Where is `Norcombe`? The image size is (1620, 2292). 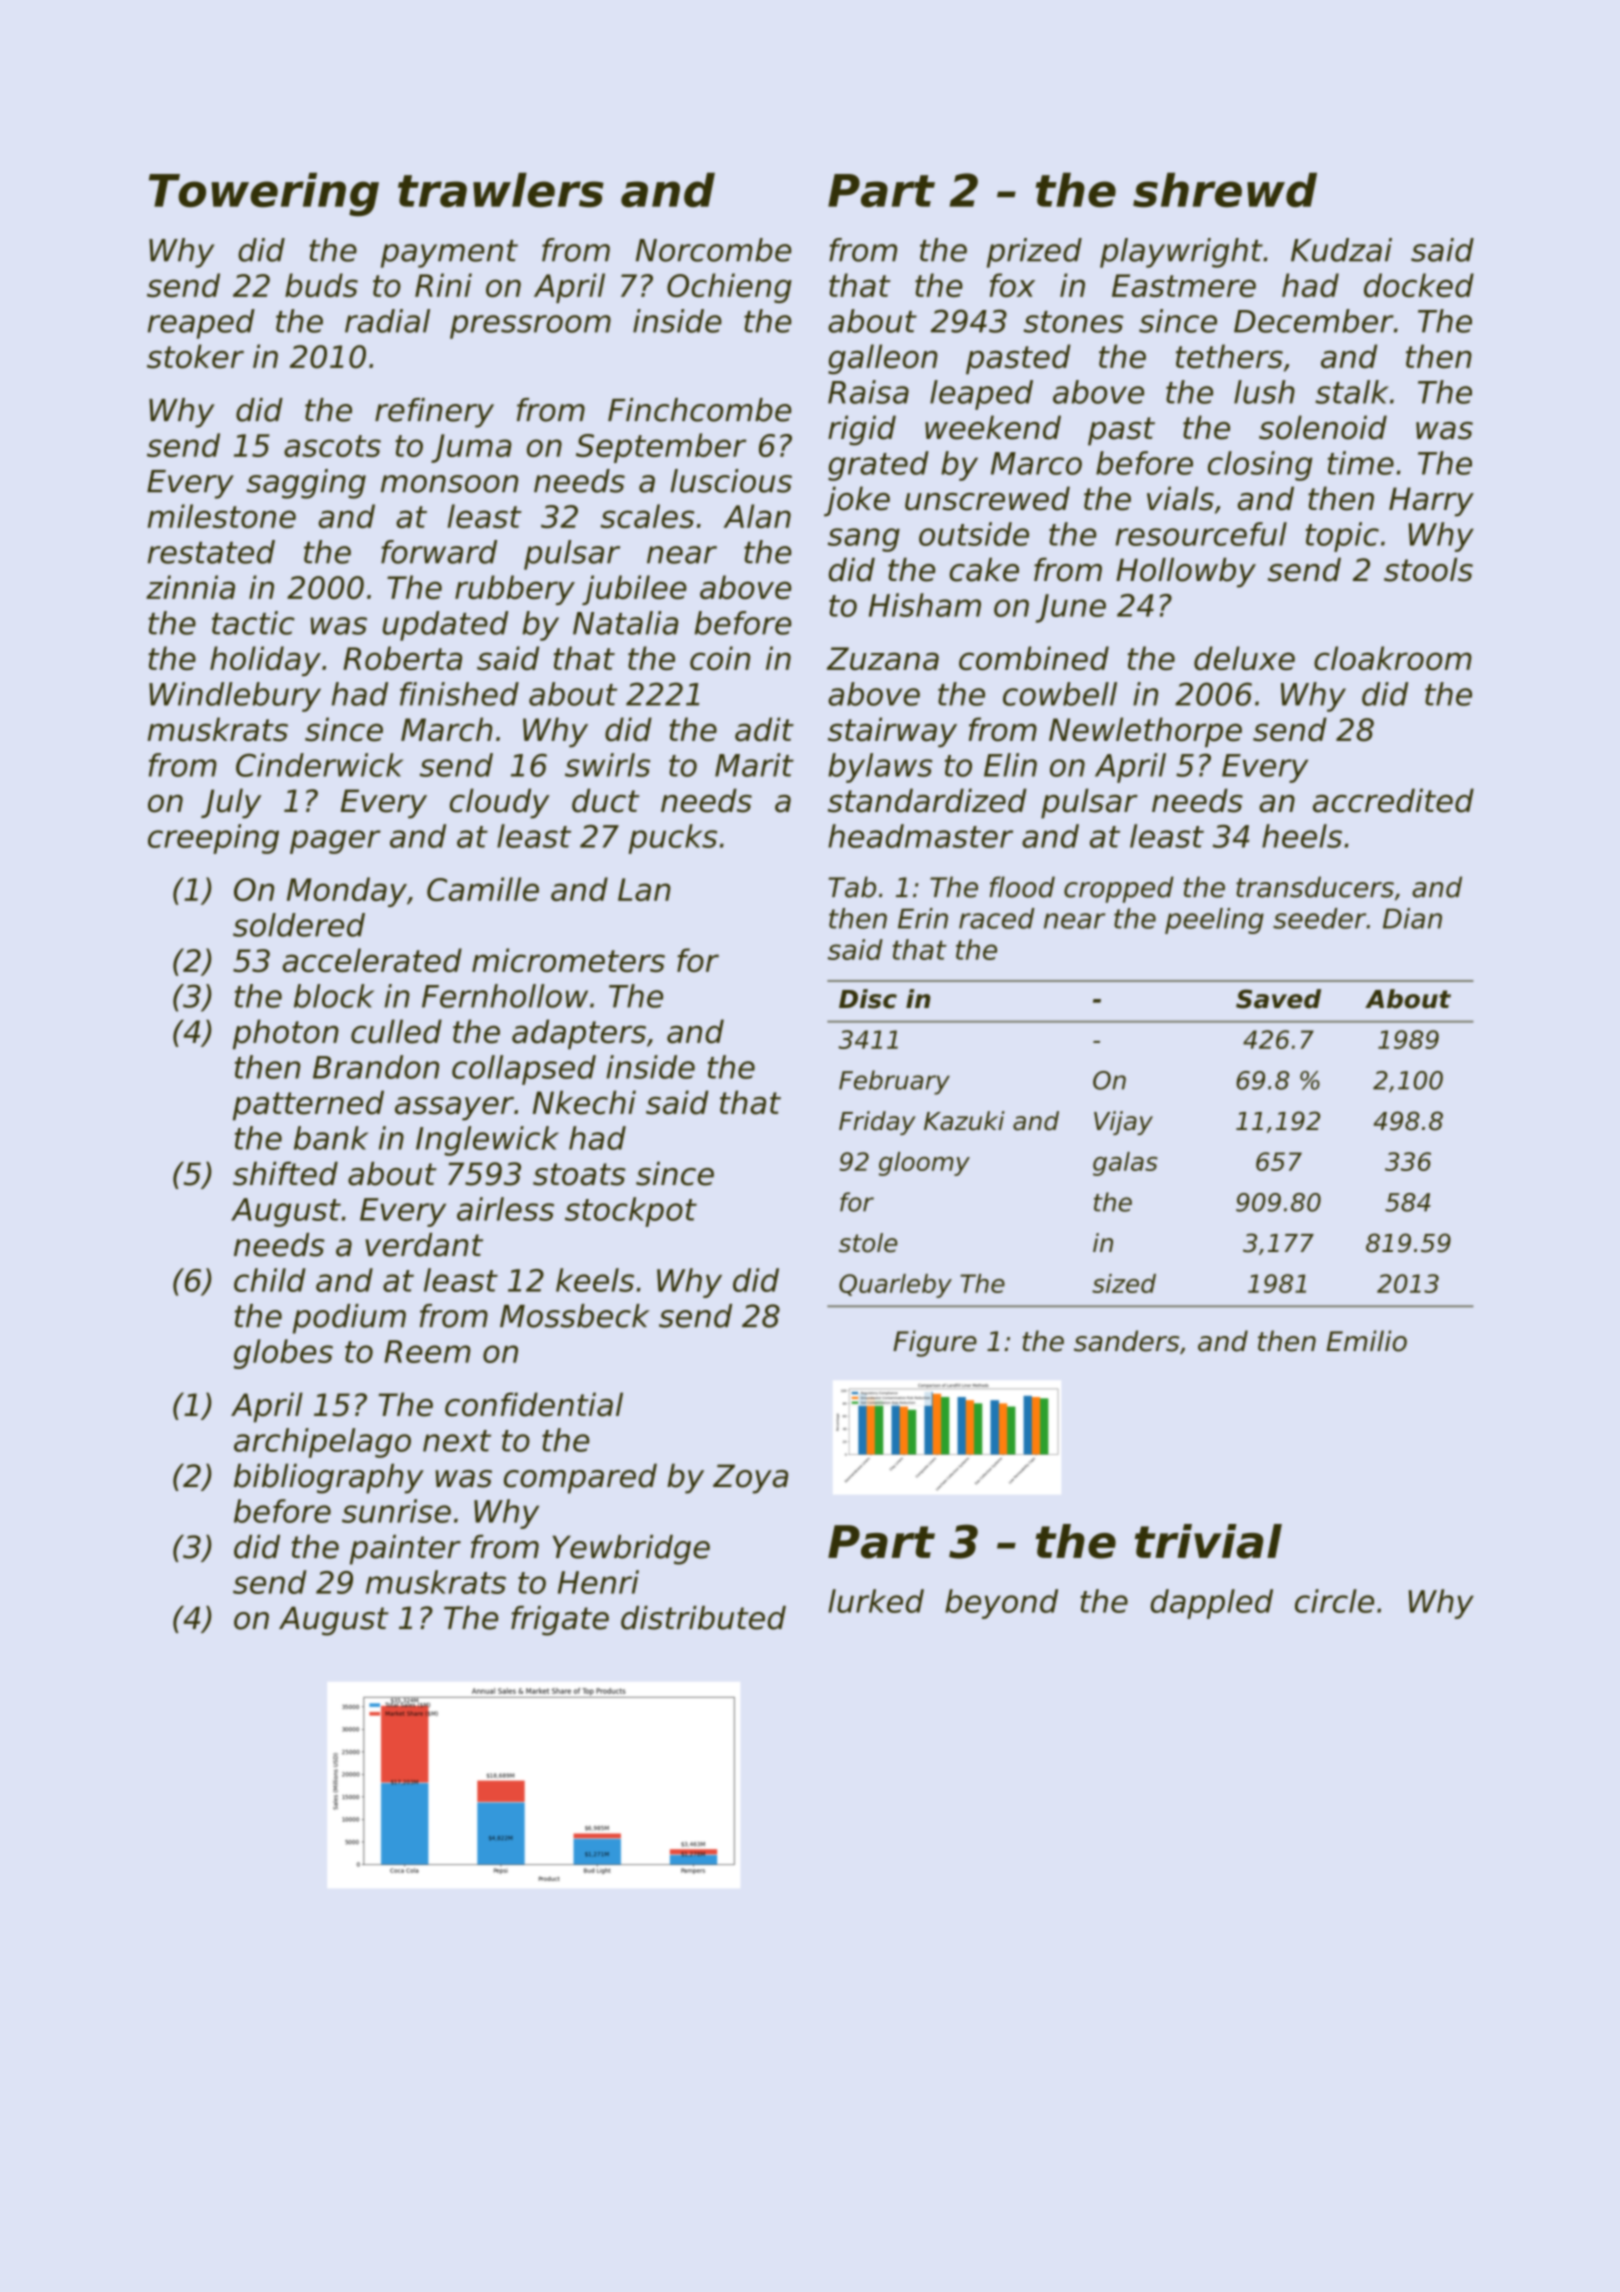 Norcombe is located at coordinates (714, 250).
